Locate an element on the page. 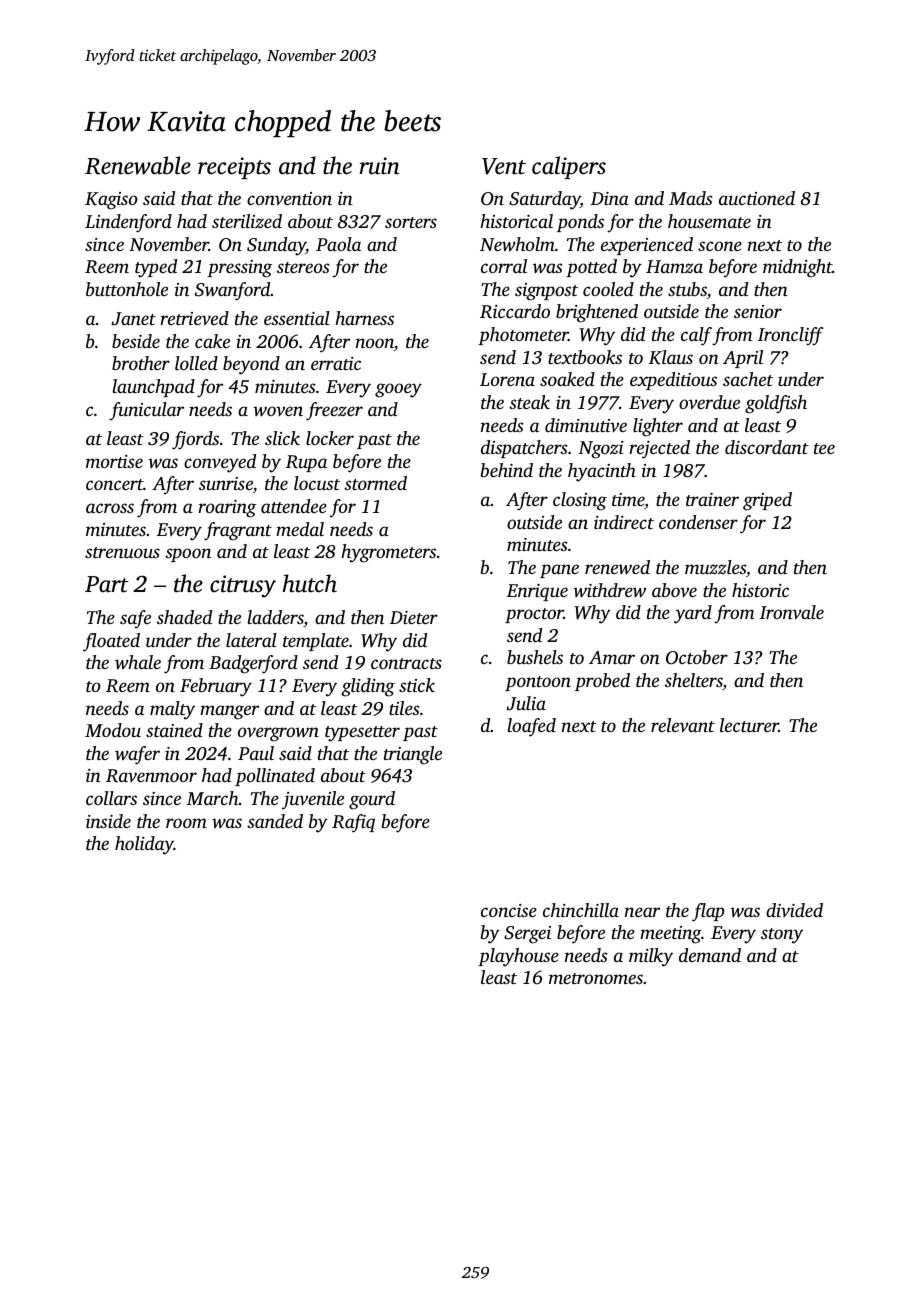 The height and width of the document is (1314, 924). Ravenmoor is located at coordinates (151, 776).
